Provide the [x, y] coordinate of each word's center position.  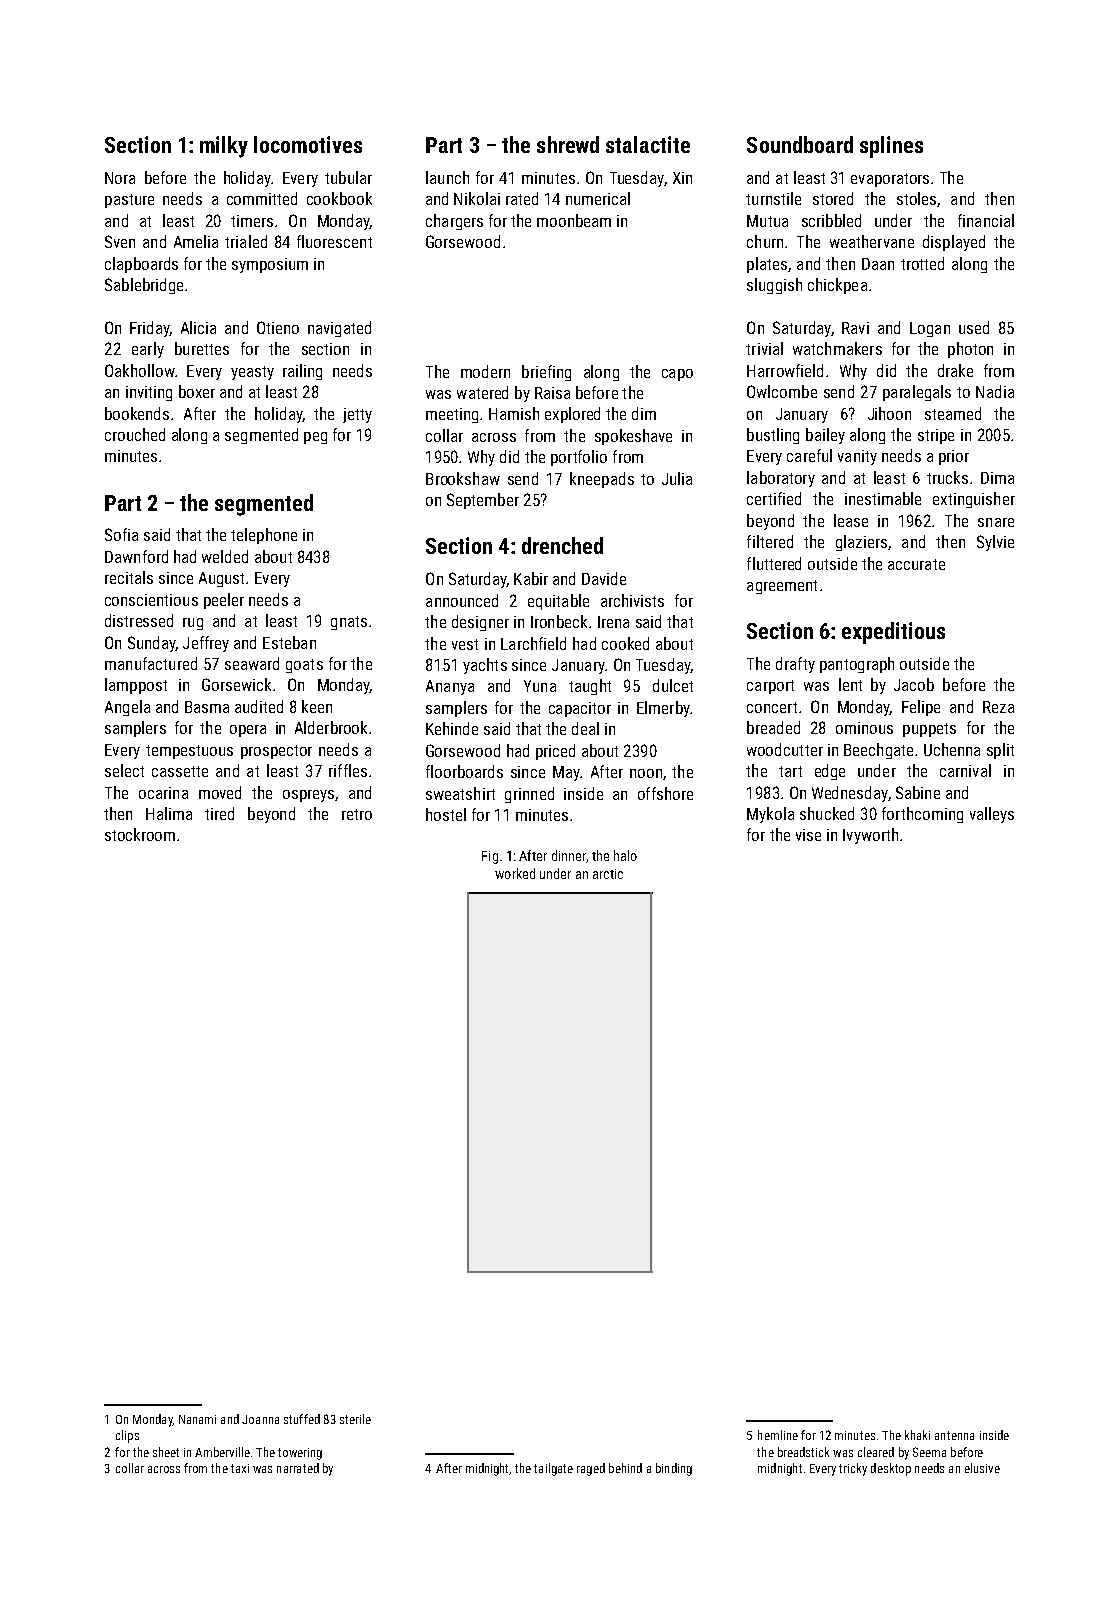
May [566, 773]
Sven [120, 241]
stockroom [140, 834]
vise [808, 835]
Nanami [197, 1419]
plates [767, 265]
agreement [782, 587]
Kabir [531, 578]
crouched [135, 434]
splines [891, 147]
